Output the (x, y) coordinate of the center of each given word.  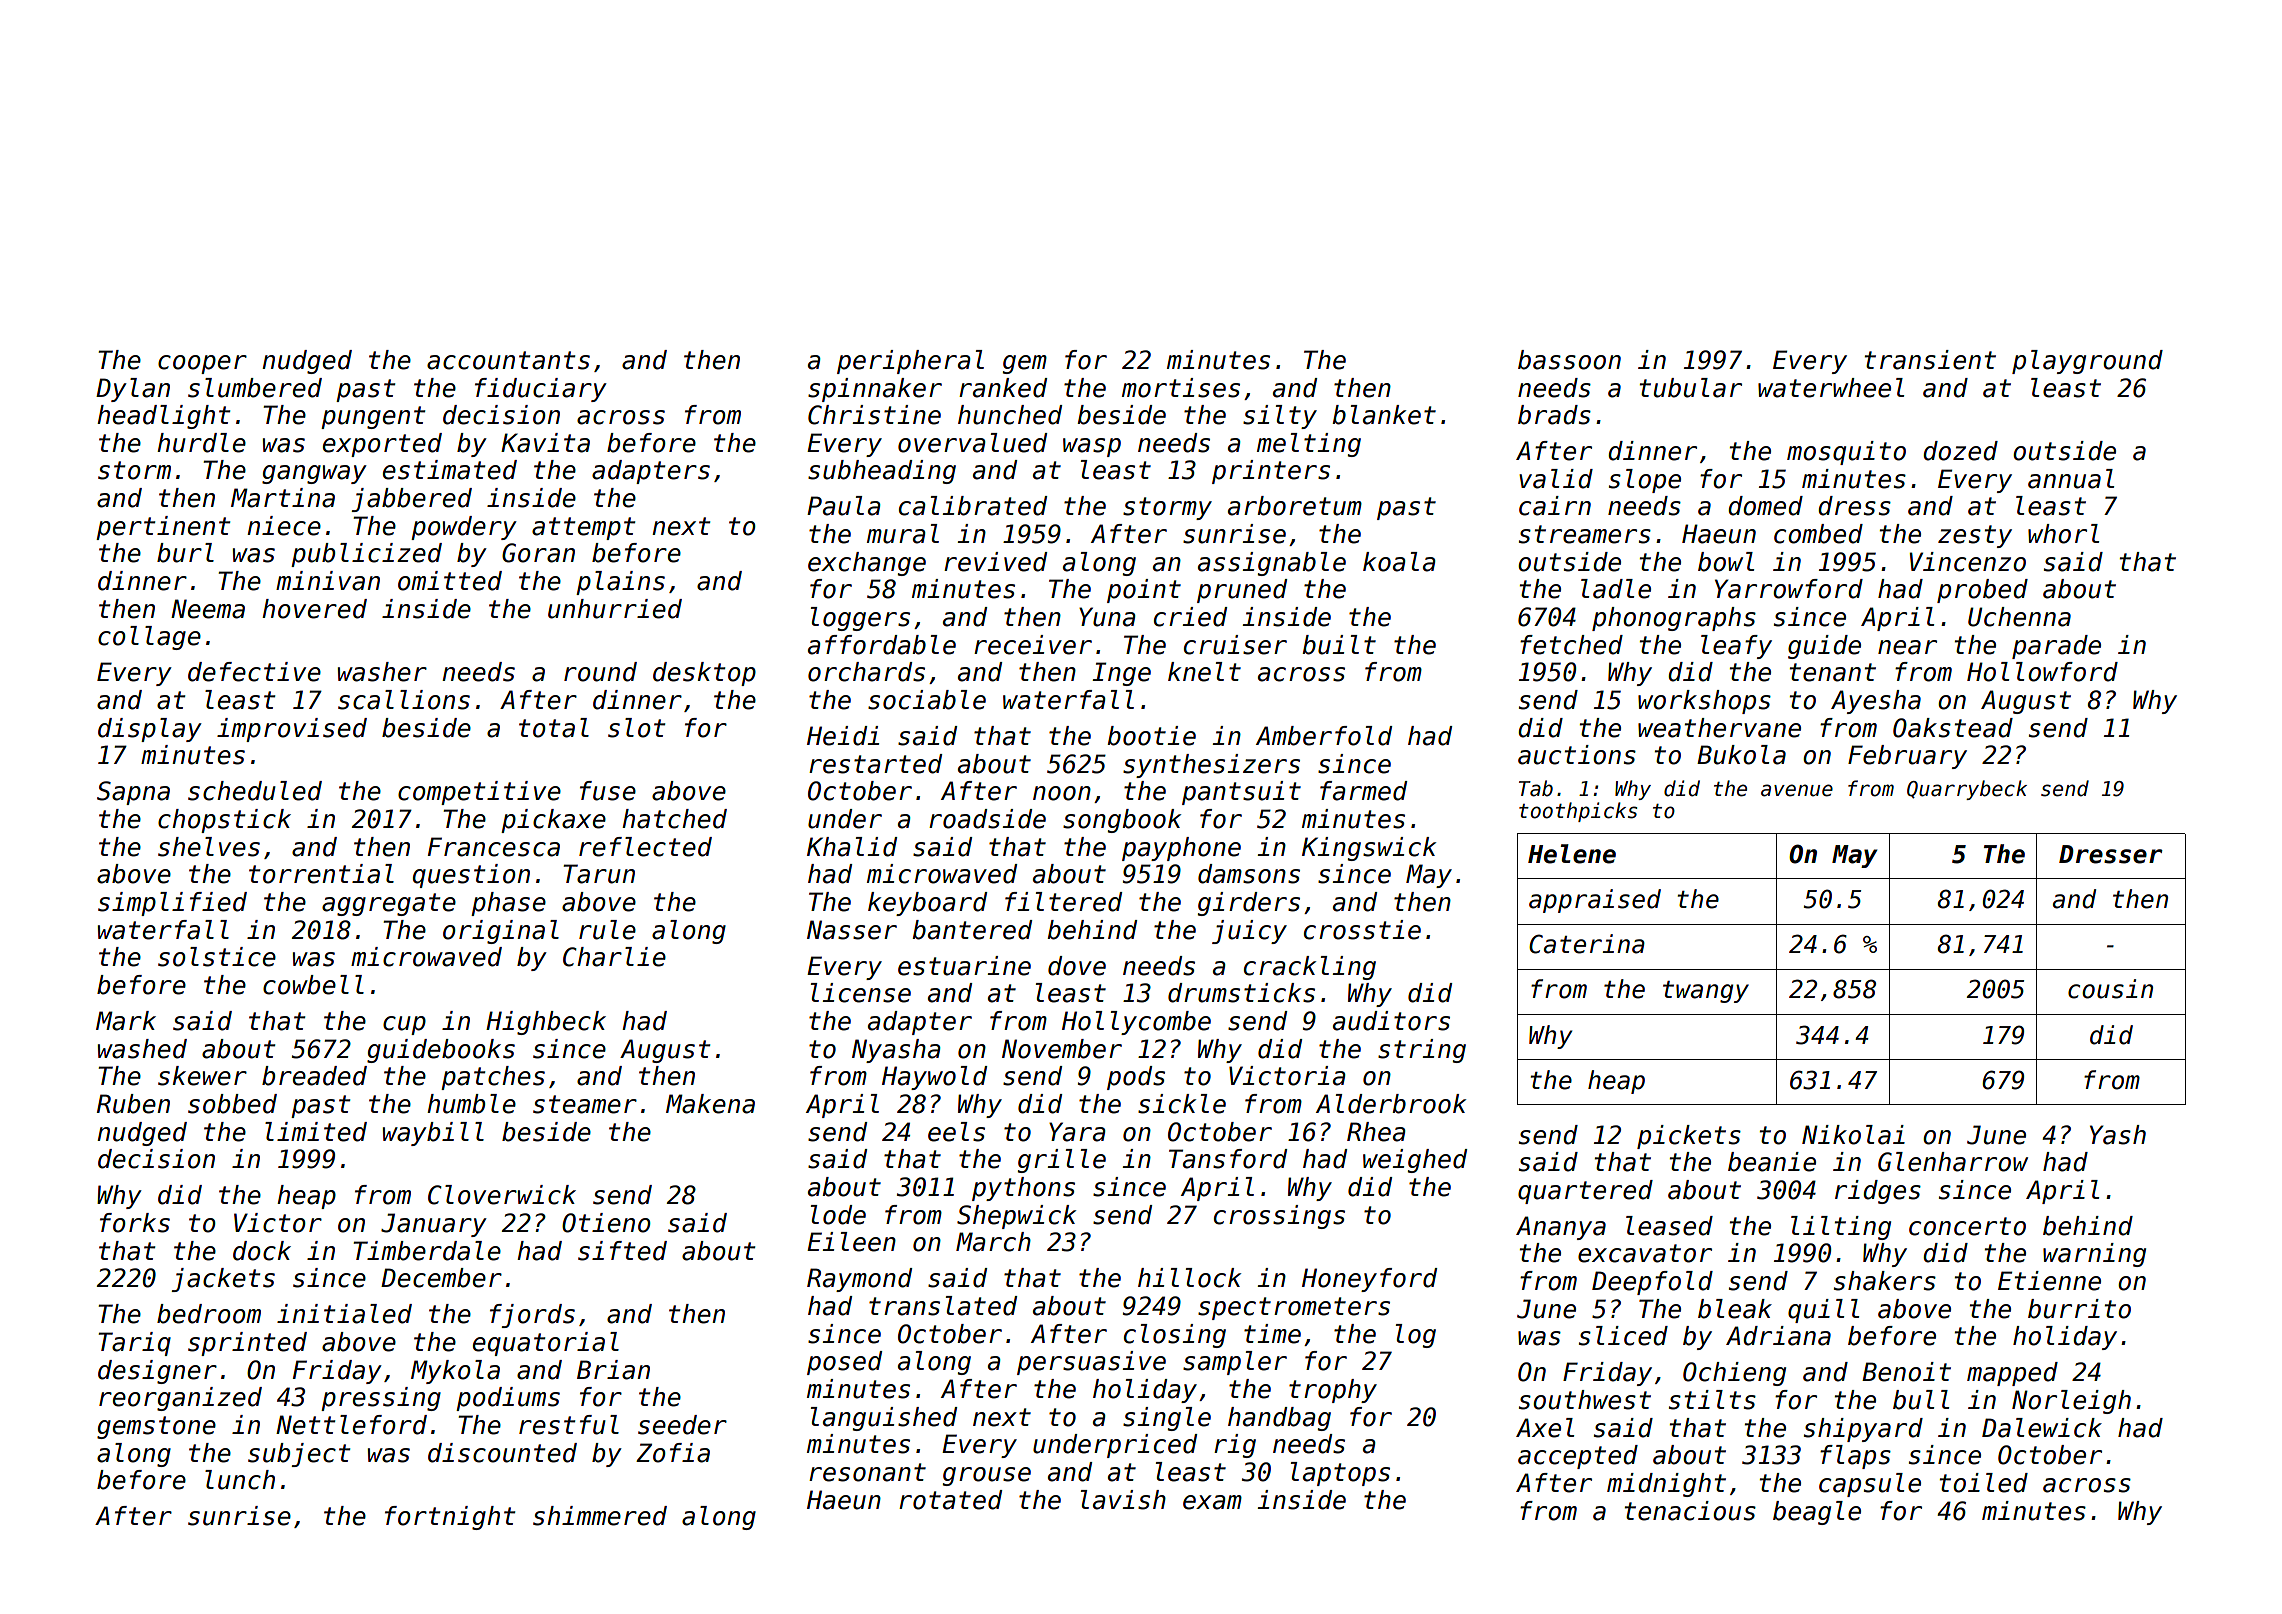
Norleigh (2071, 1402)
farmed (1363, 791)
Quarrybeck (1967, 790)
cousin (2110, 989)
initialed (344, 1314)
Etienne (2049, 1281)
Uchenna (2019, 617)
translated (943, 1306)
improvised (292, 730)
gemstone (156, 1427)
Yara (1077, 1132)
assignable (1272, 564)
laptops (1340, 1474)
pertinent (163, 528)
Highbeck (546, 1023)
